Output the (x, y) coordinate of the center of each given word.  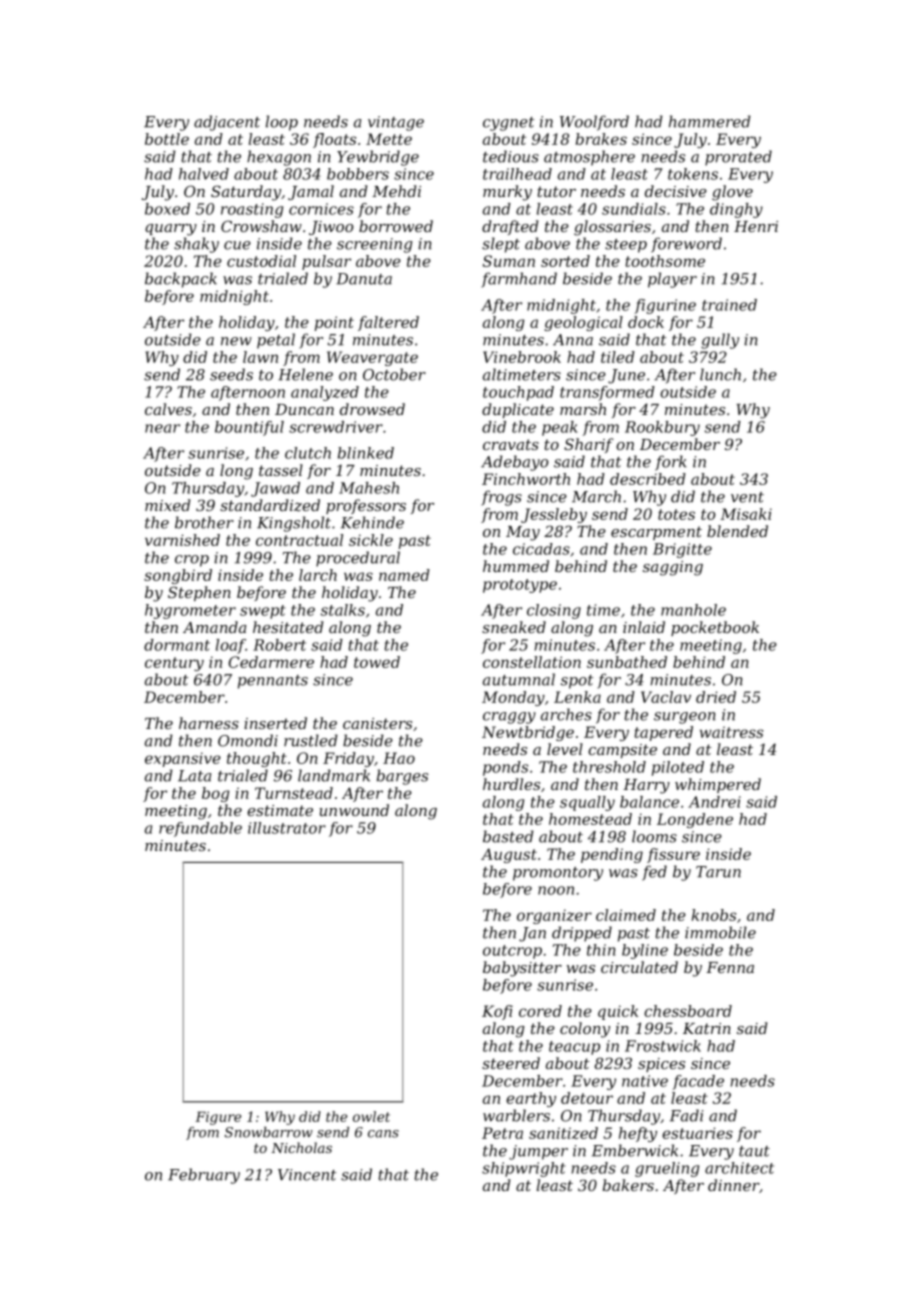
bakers (628, 1185)
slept (501, 245)
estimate (280, 810)
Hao (399, 758)
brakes (601, 139)
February (204, 1176)
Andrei (714, 802)
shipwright (524, 1169)
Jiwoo (331, 228)
